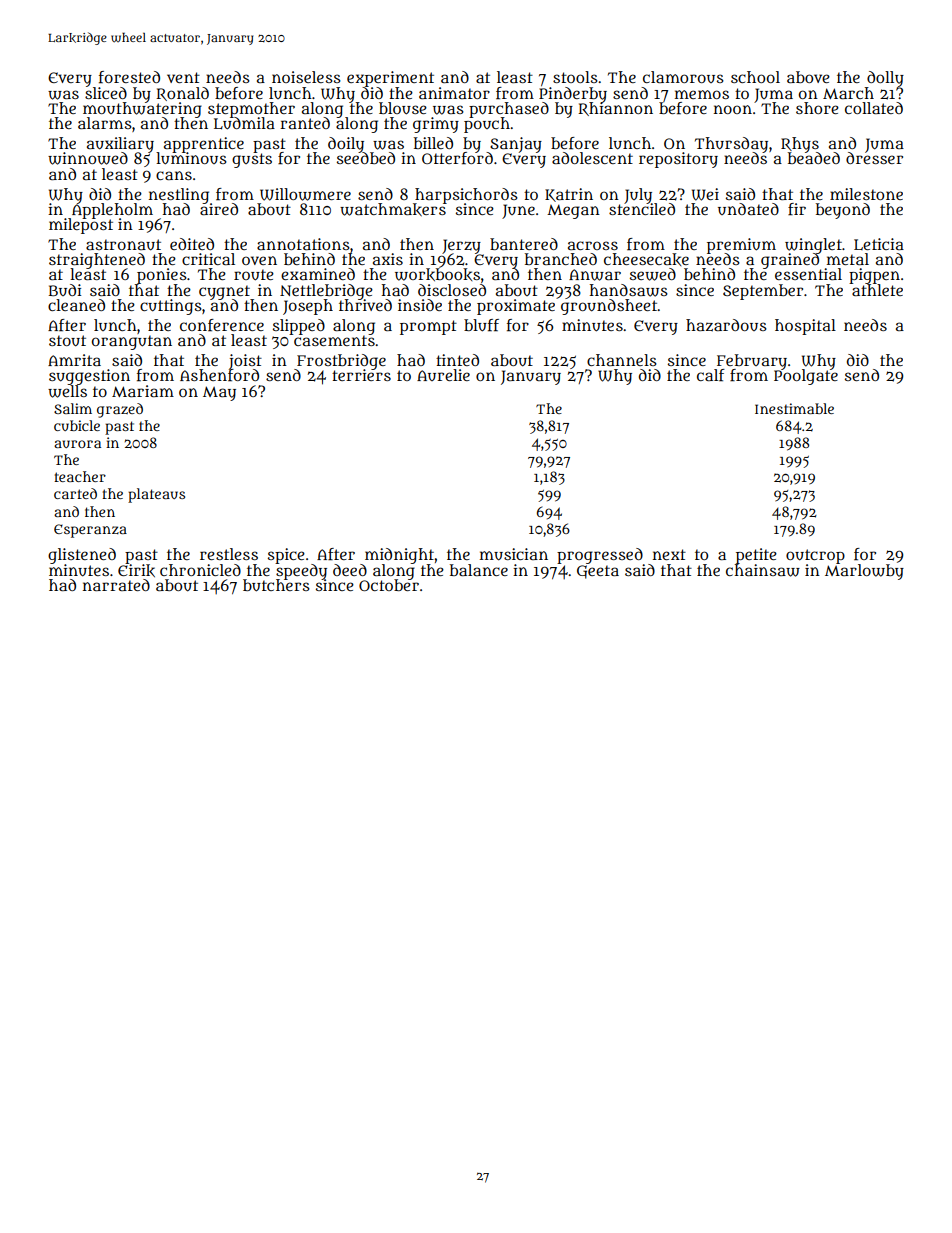 The width and height of the document is (952, 1233). I want to click on Ronald, so click(182, 94).
